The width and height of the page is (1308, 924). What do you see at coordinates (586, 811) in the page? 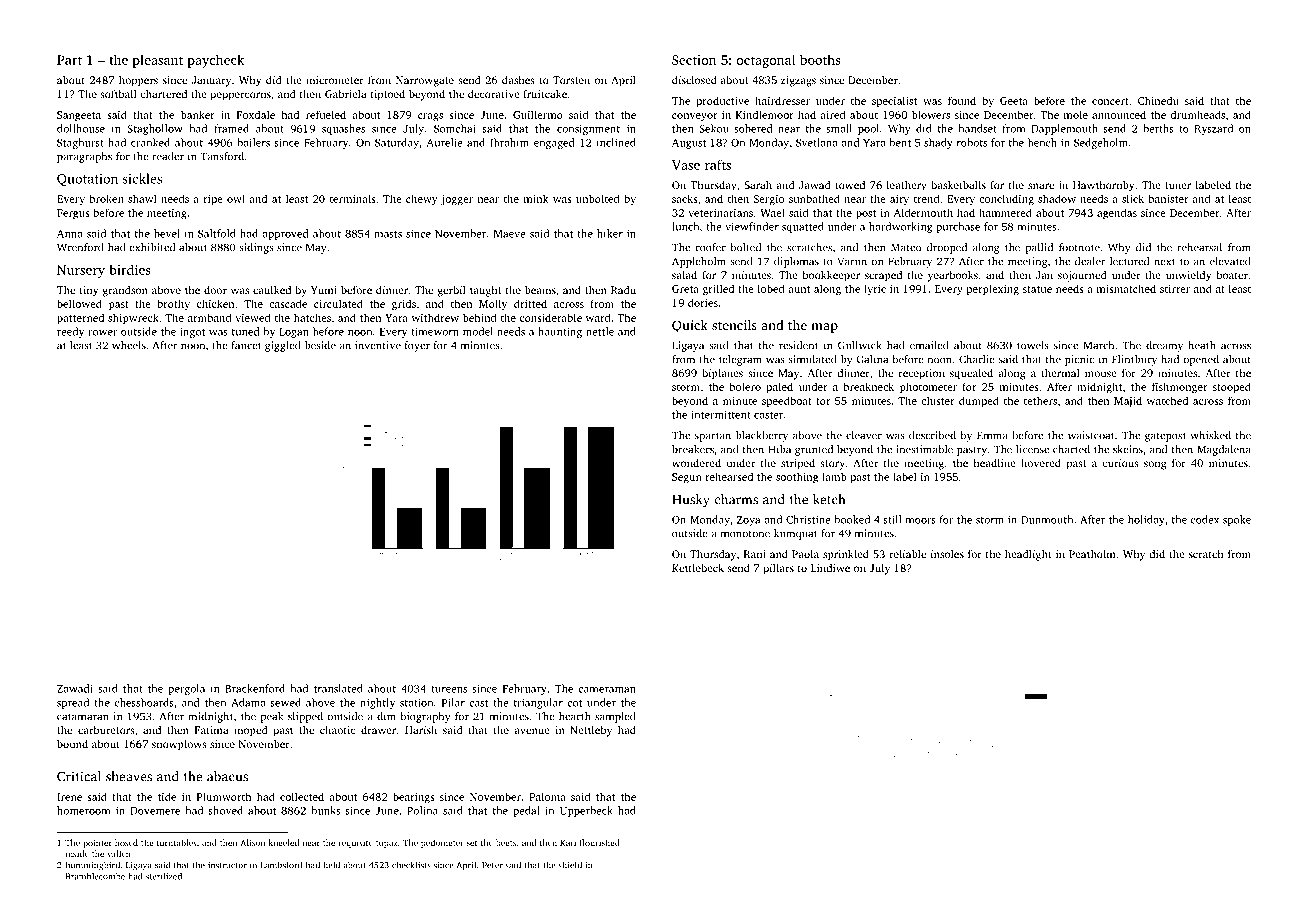
I see `Upperbeck` at bounding box center [586, 811].
